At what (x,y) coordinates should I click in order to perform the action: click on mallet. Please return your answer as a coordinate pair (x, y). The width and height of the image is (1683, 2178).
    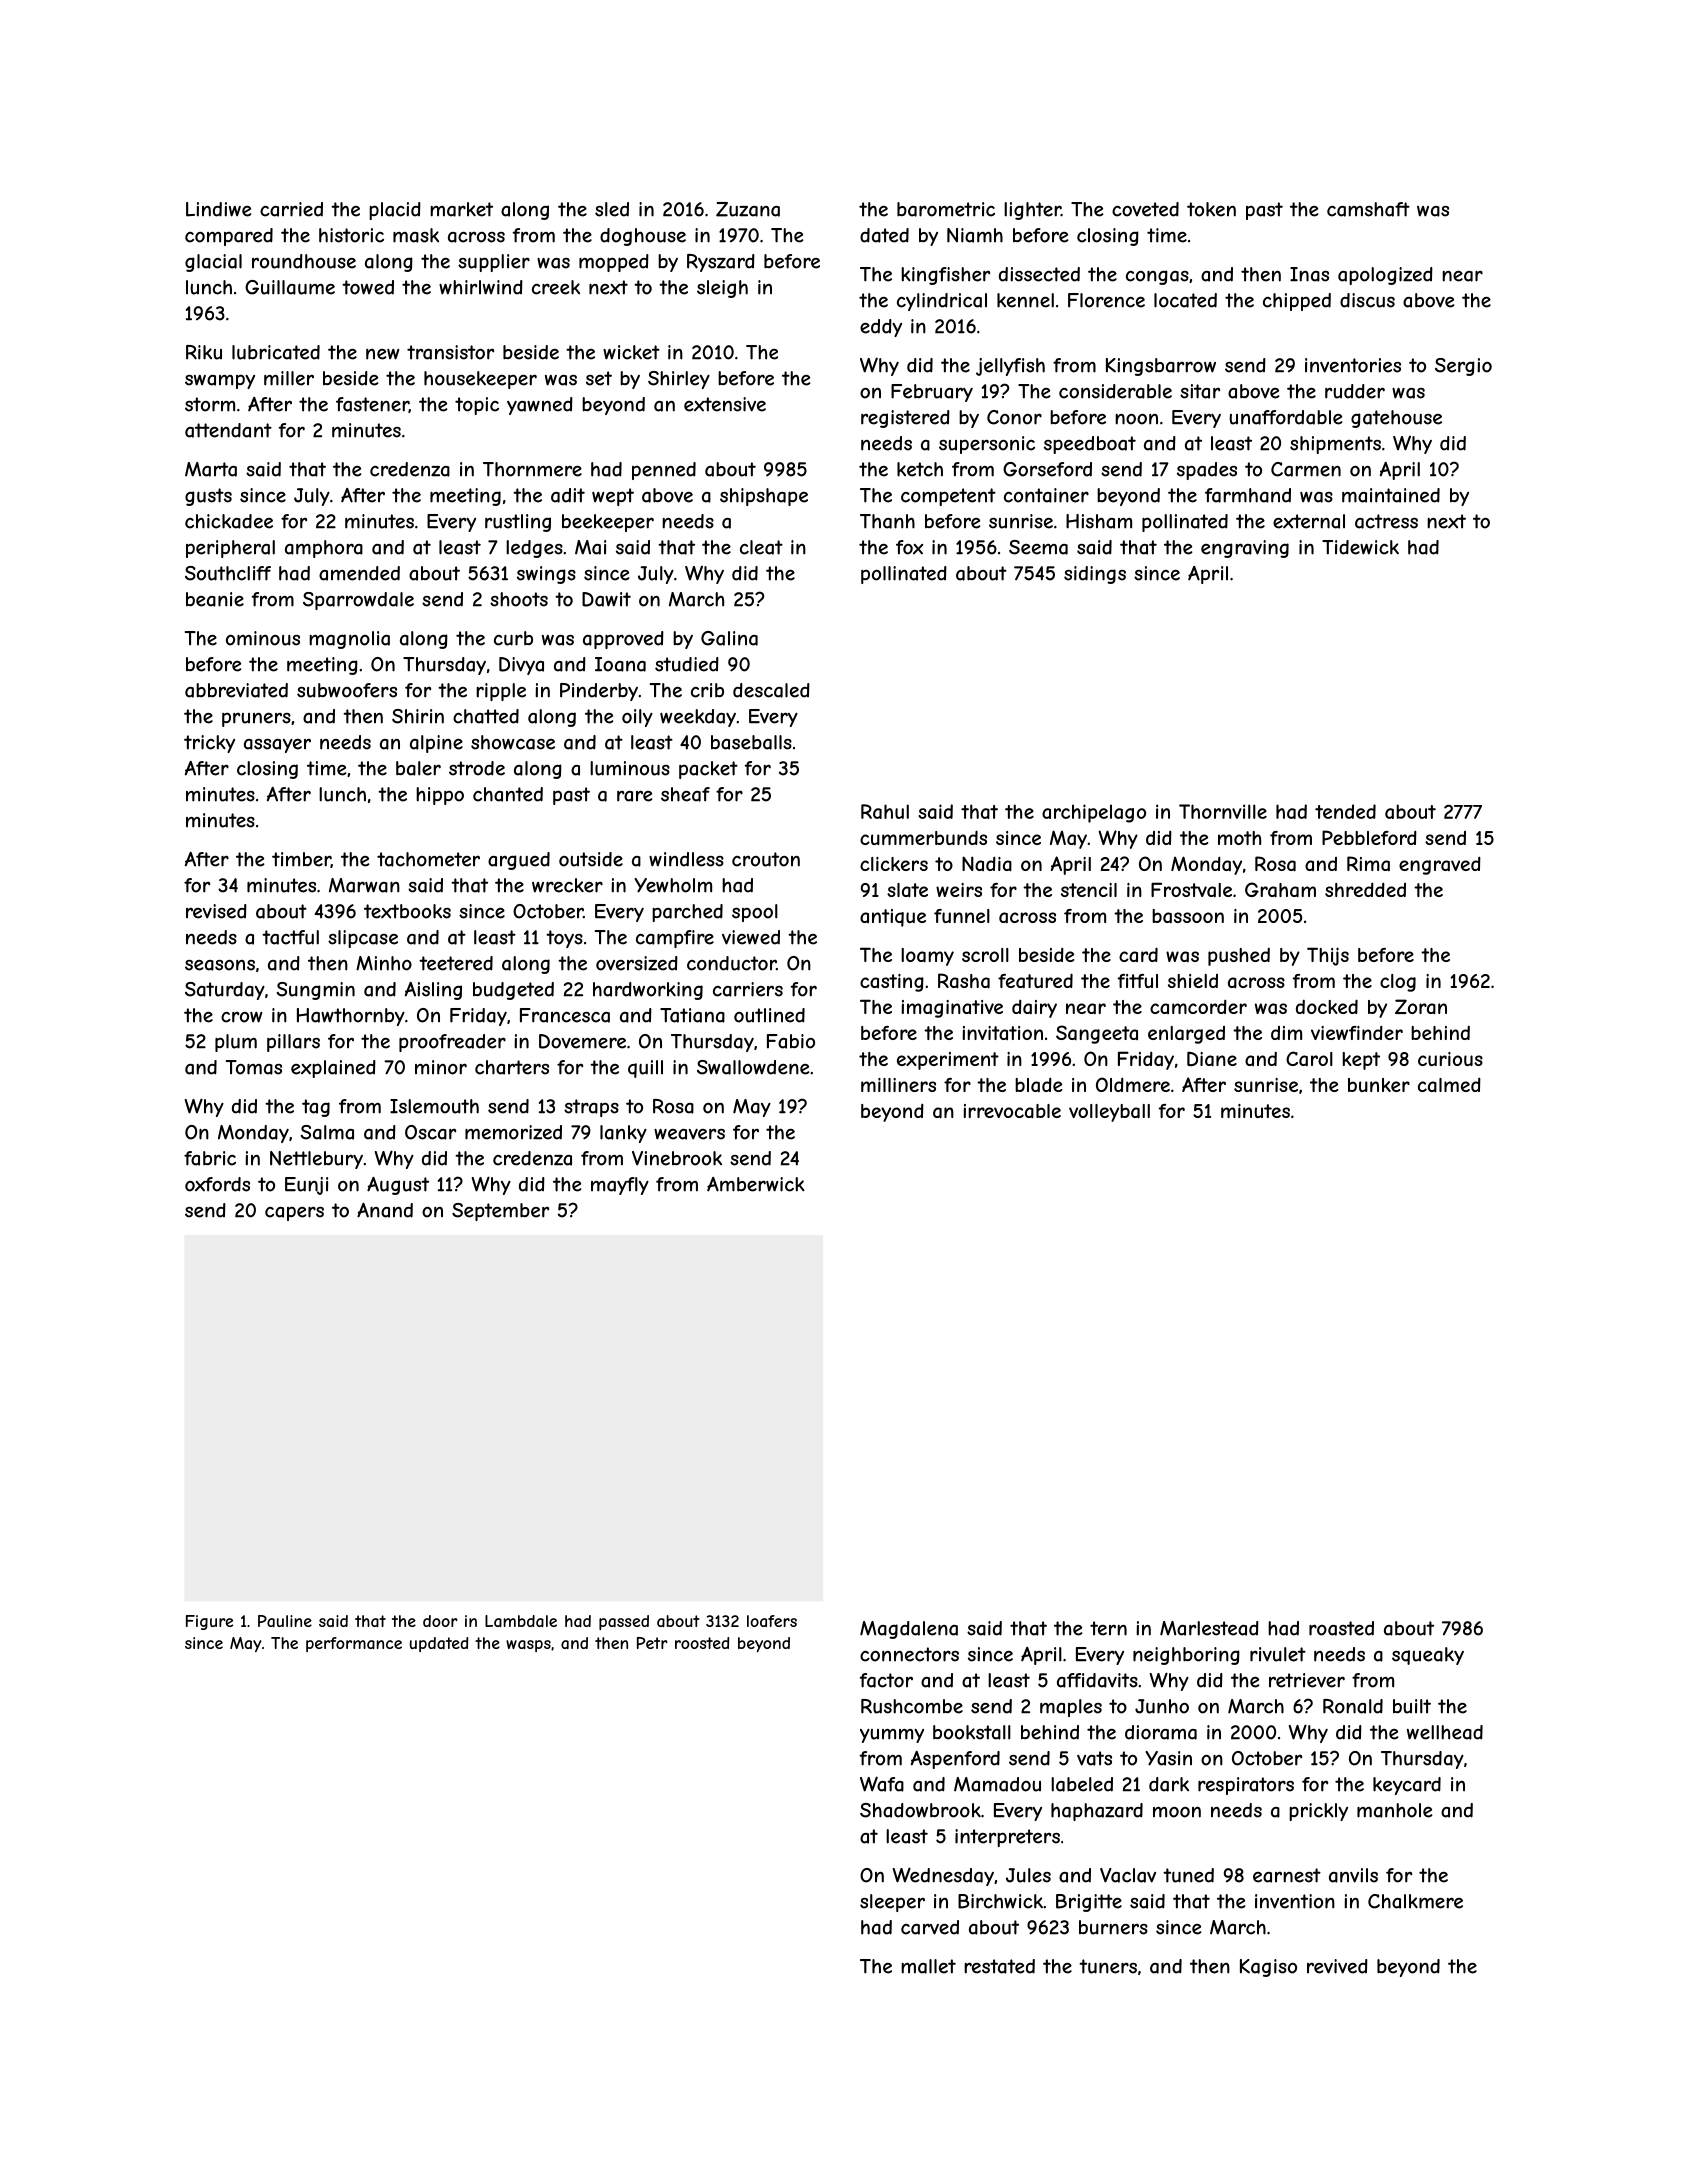
    Looking at the image, I should click on (928, 1966).
